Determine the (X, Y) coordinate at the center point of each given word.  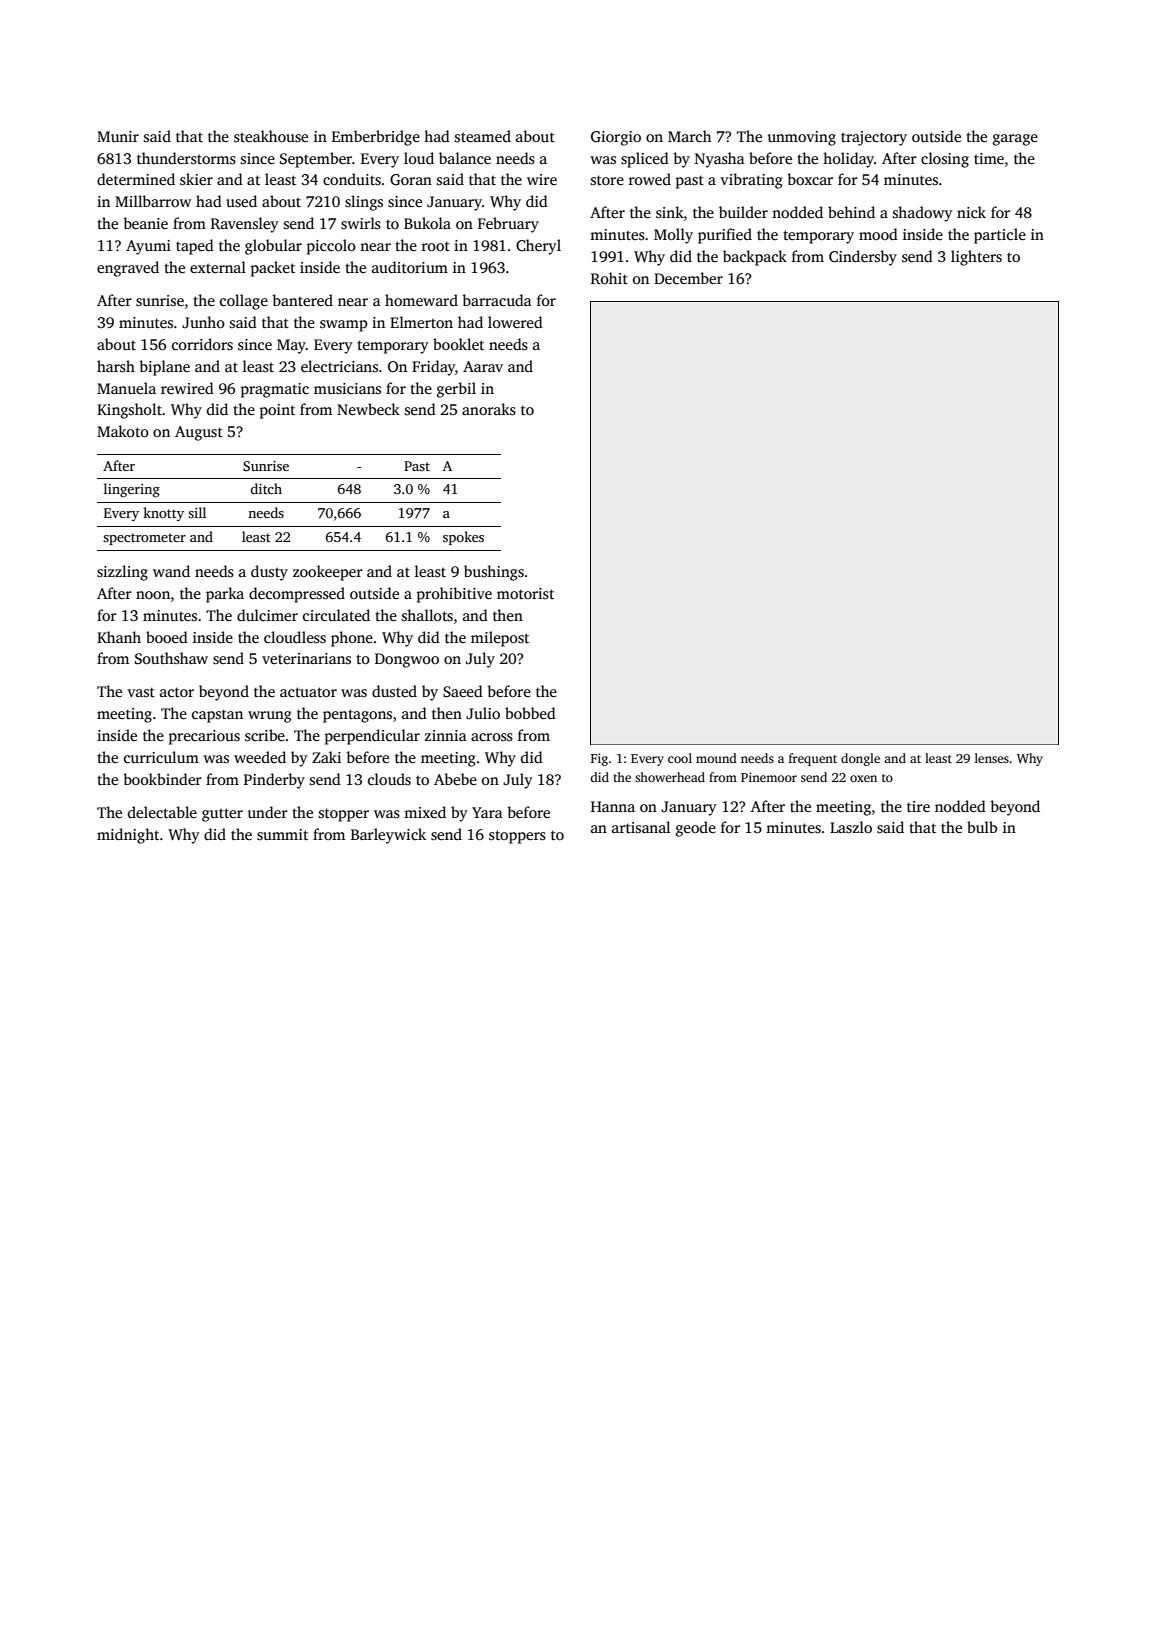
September (316, 160)
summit (282, 835)
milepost (500, 639)
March (689, 136)
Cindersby (863, 258)
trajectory (874, 138)
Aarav (483, 366)
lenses (992, 758)
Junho (203, 322)
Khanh (119, 637)
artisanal (641, 827)
